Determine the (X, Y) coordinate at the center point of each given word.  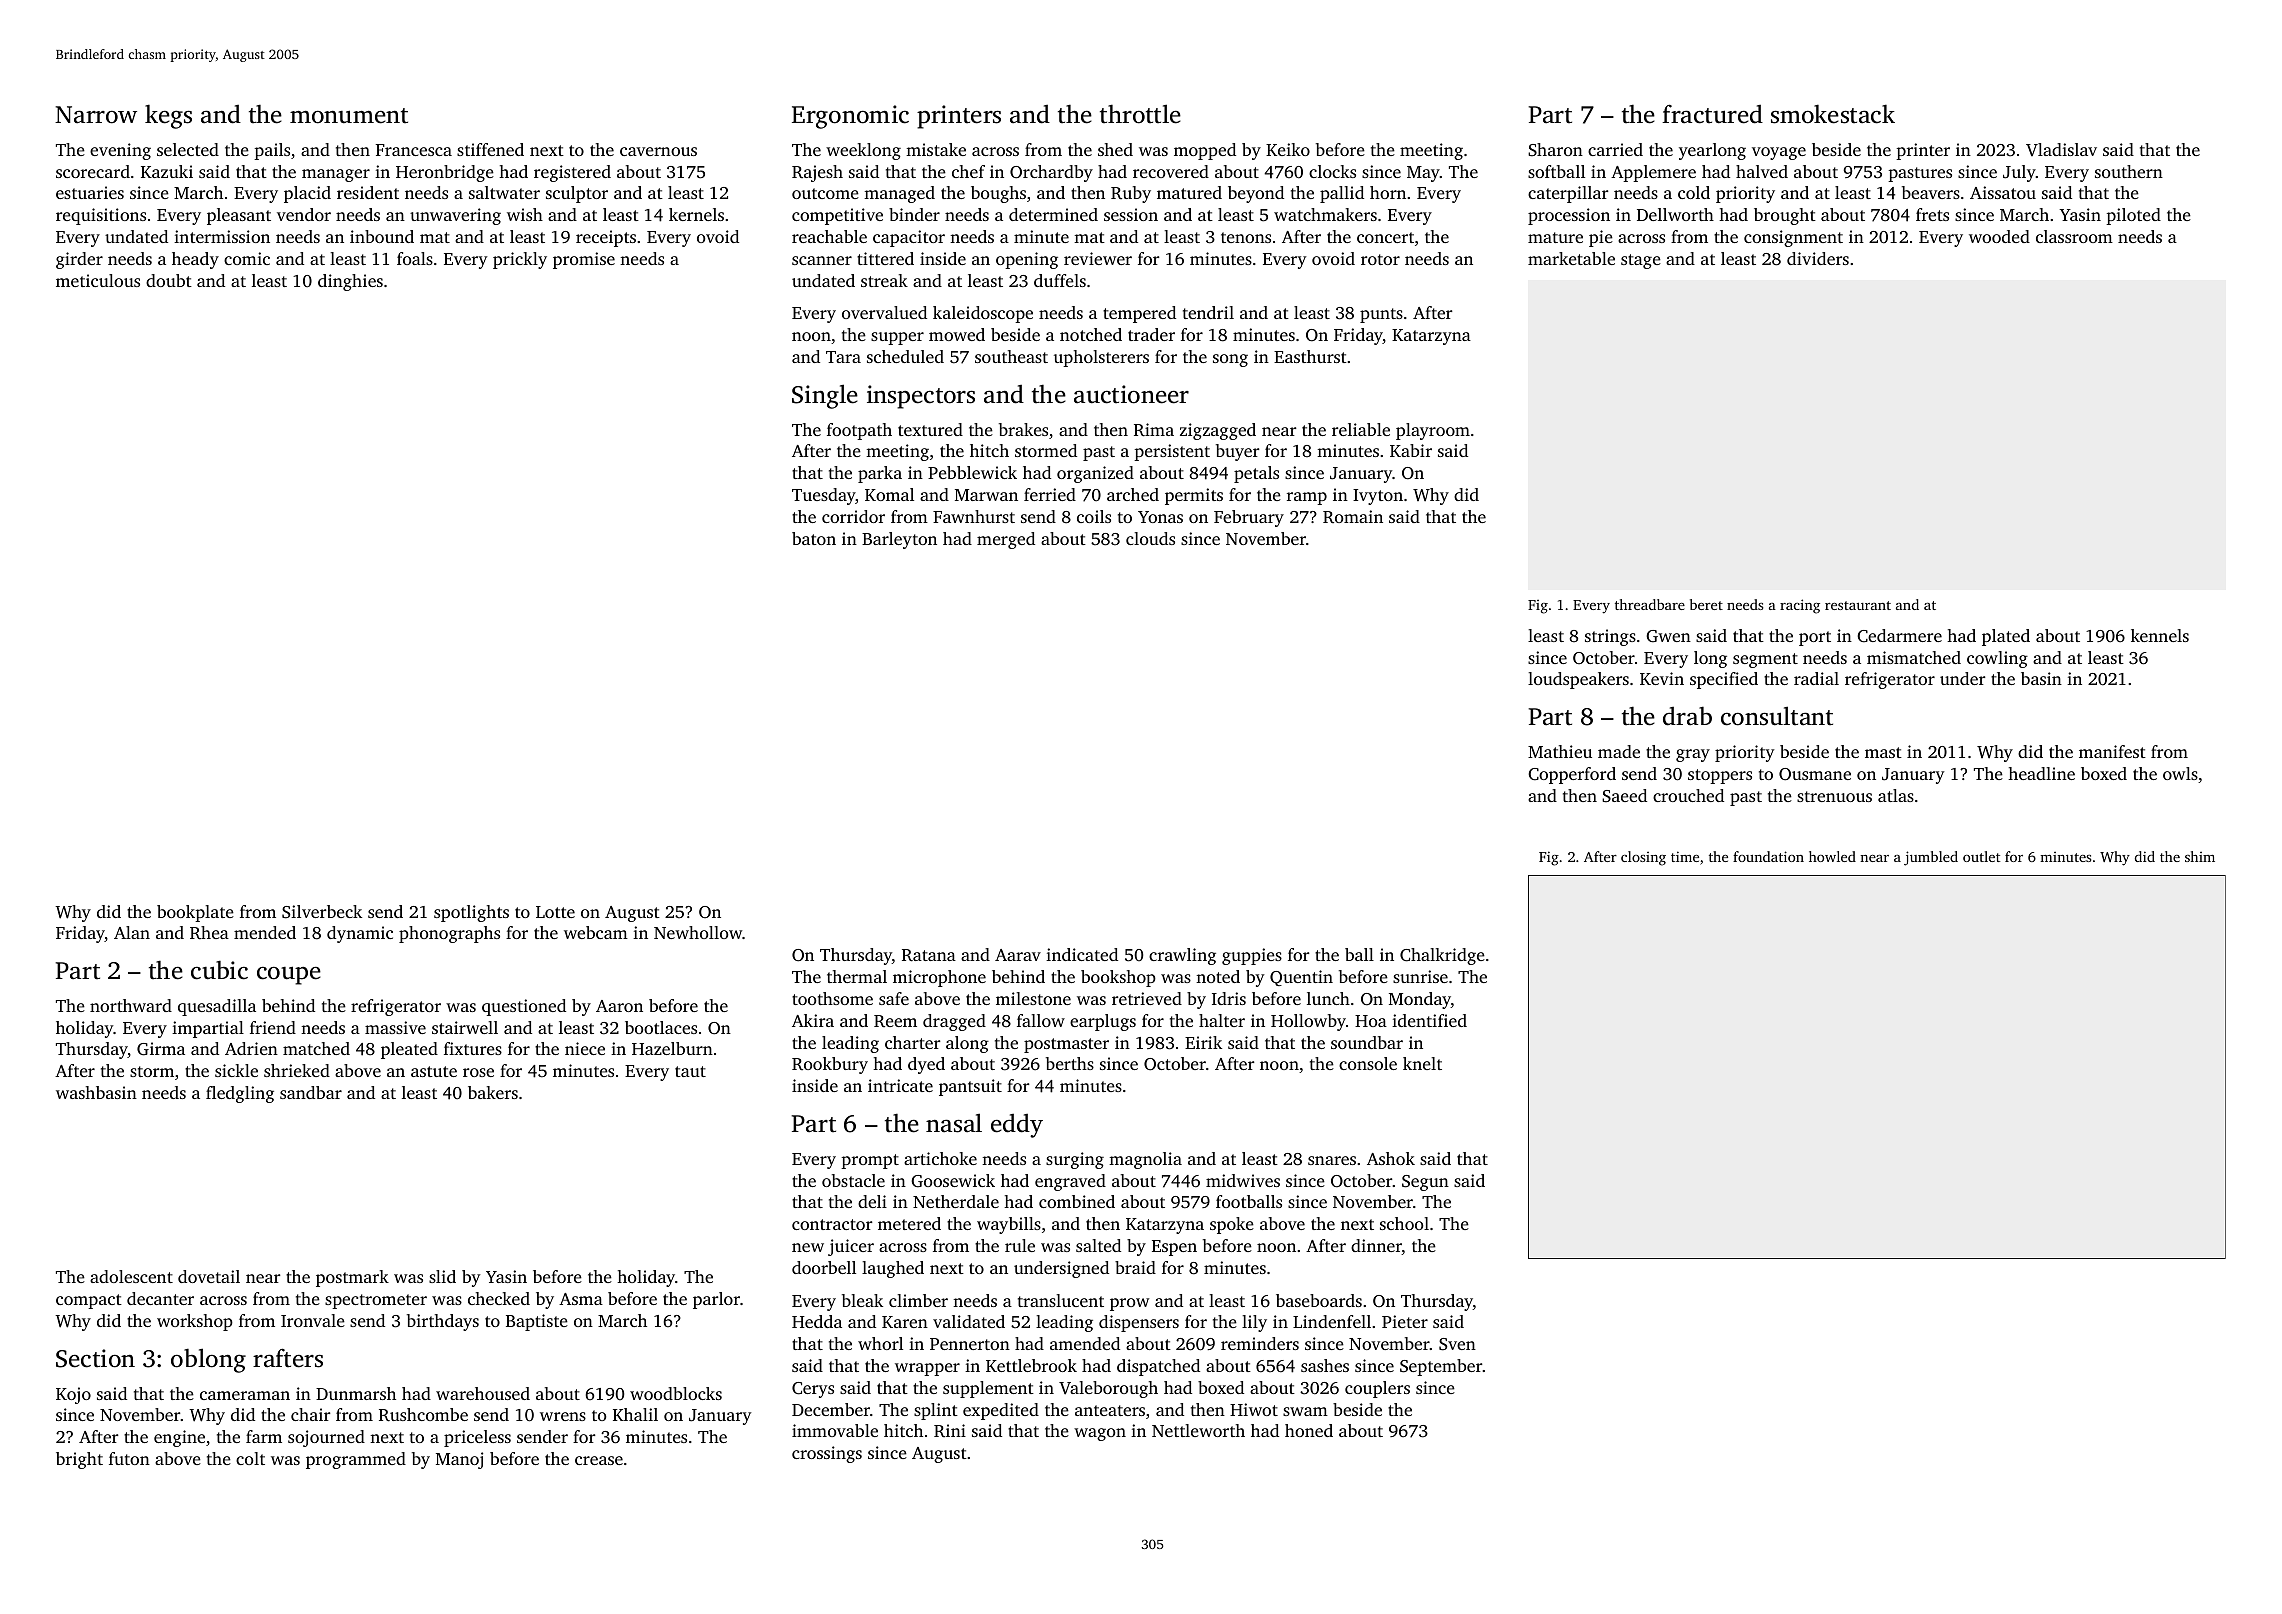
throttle (1140, 114)
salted (1098, 1245)
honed (1309, 1430)
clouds (1150, 538)
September (1441, 1367)
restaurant (1858, 605)
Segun (1425, 1183)
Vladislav (2061, 149)
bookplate (195, 913)
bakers (493, 1092)
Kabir (1411, 450)
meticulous (98, 280)
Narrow (96, 115)
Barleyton (899, 540)
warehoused (483, 1393)
